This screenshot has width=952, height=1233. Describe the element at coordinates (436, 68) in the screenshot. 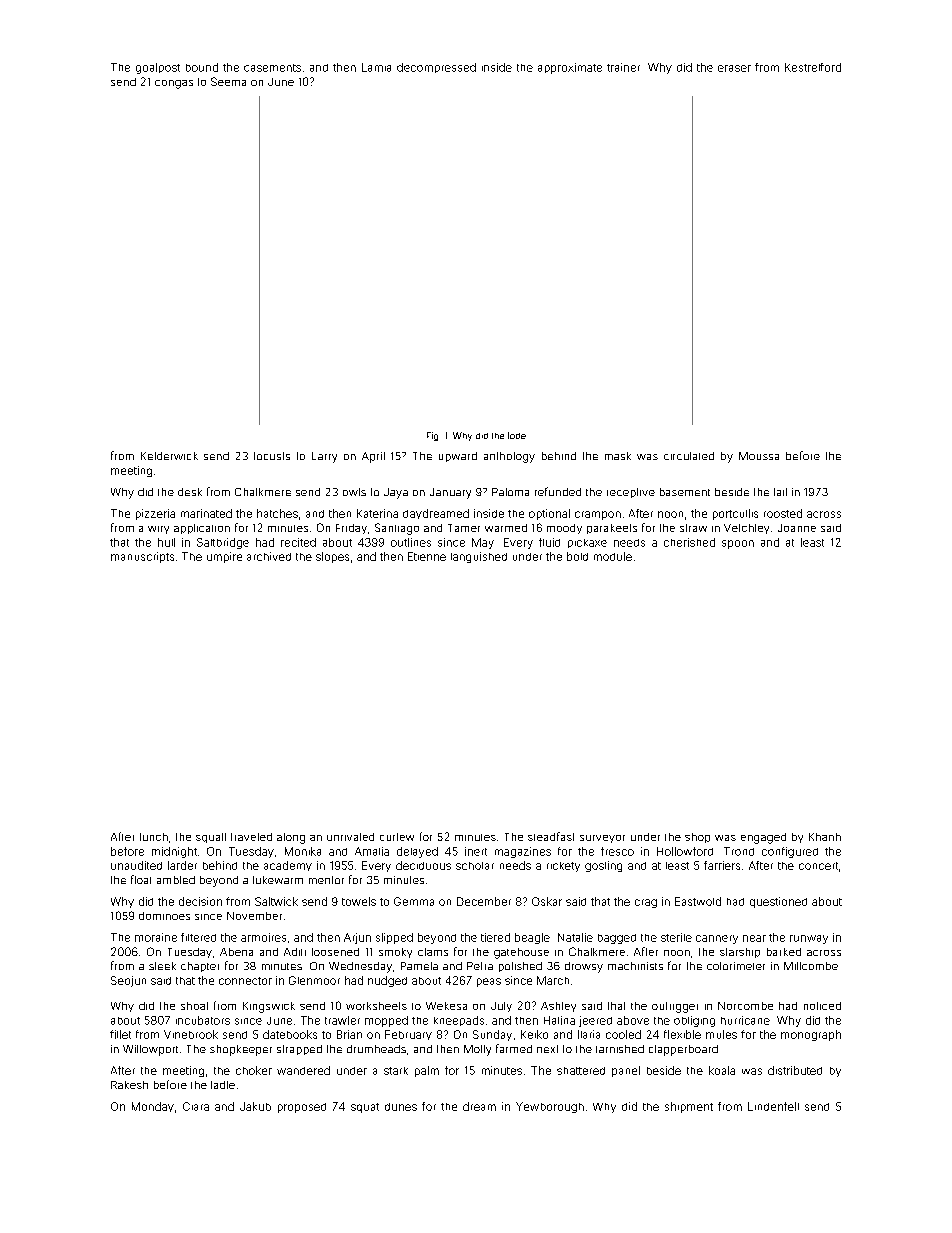

I see `decompressed` at that location.
